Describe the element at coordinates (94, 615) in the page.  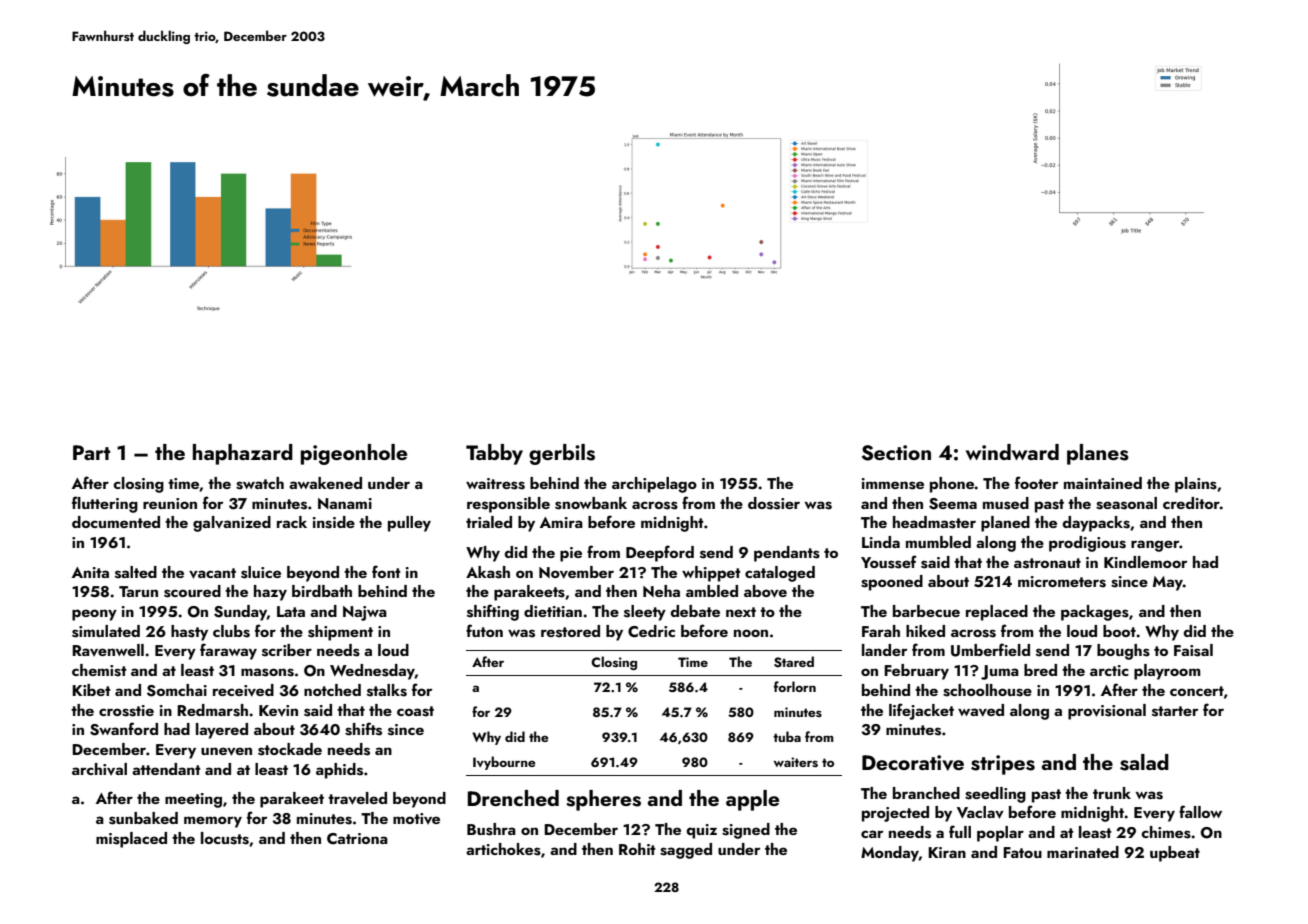
I see `peony` at that location.
